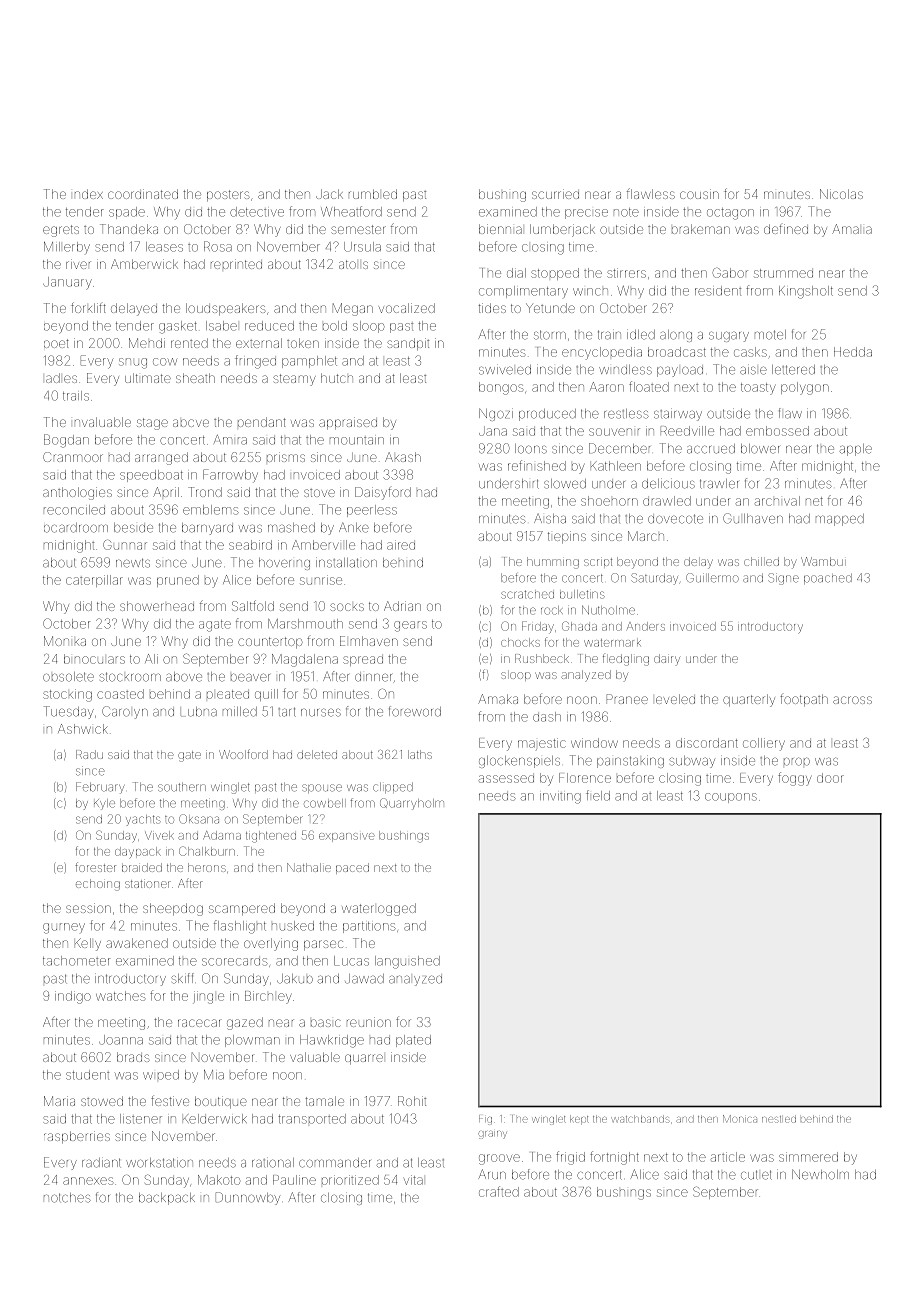  Describe the element at coordinates (485, 1120) in the screenshot. I see `Fig` at that location.
